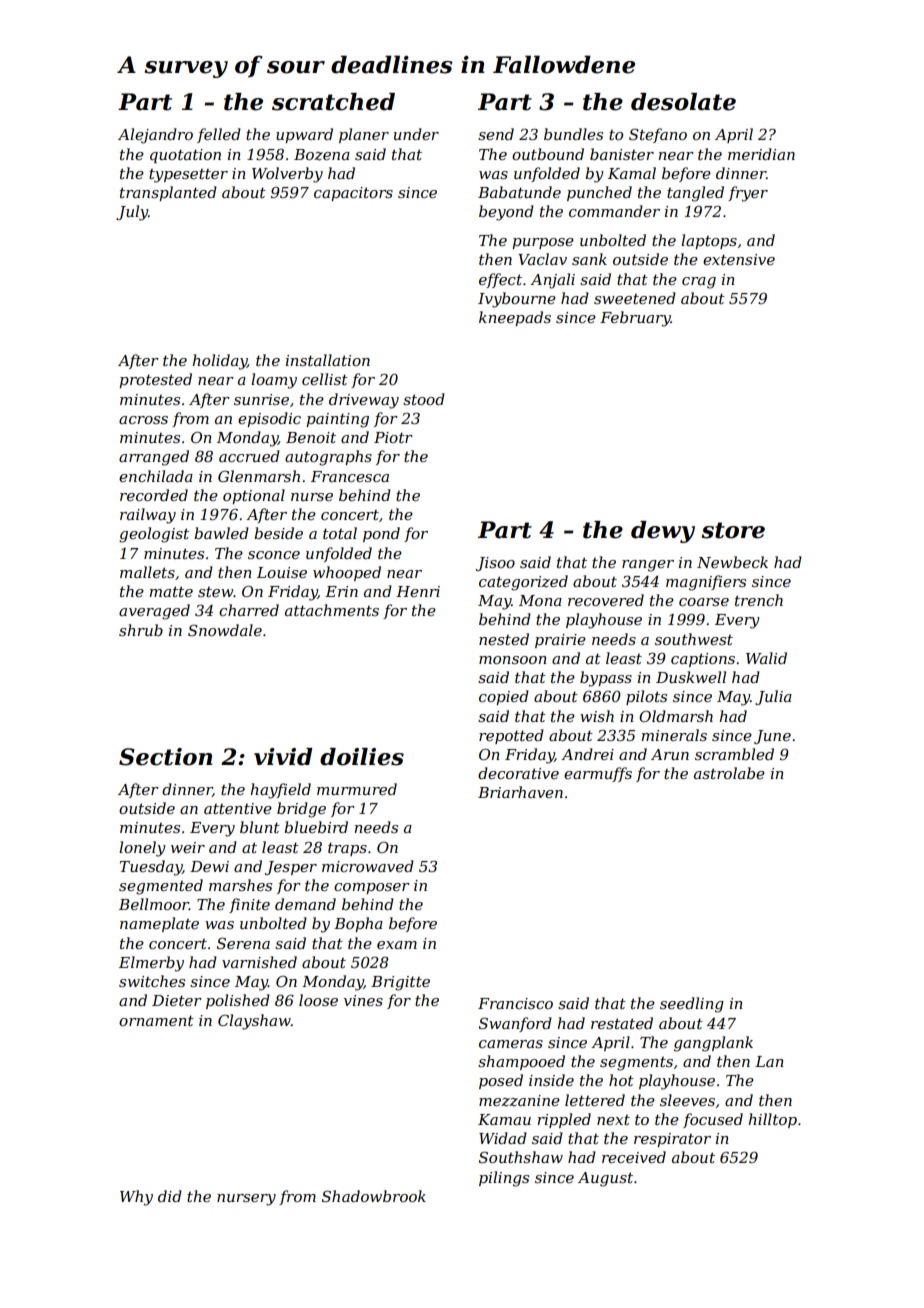 The width and height of the screenshot is (924, 1308). Describe the element at coordinates (523, 583) in the screenshot. I see `categorized` at that location.
